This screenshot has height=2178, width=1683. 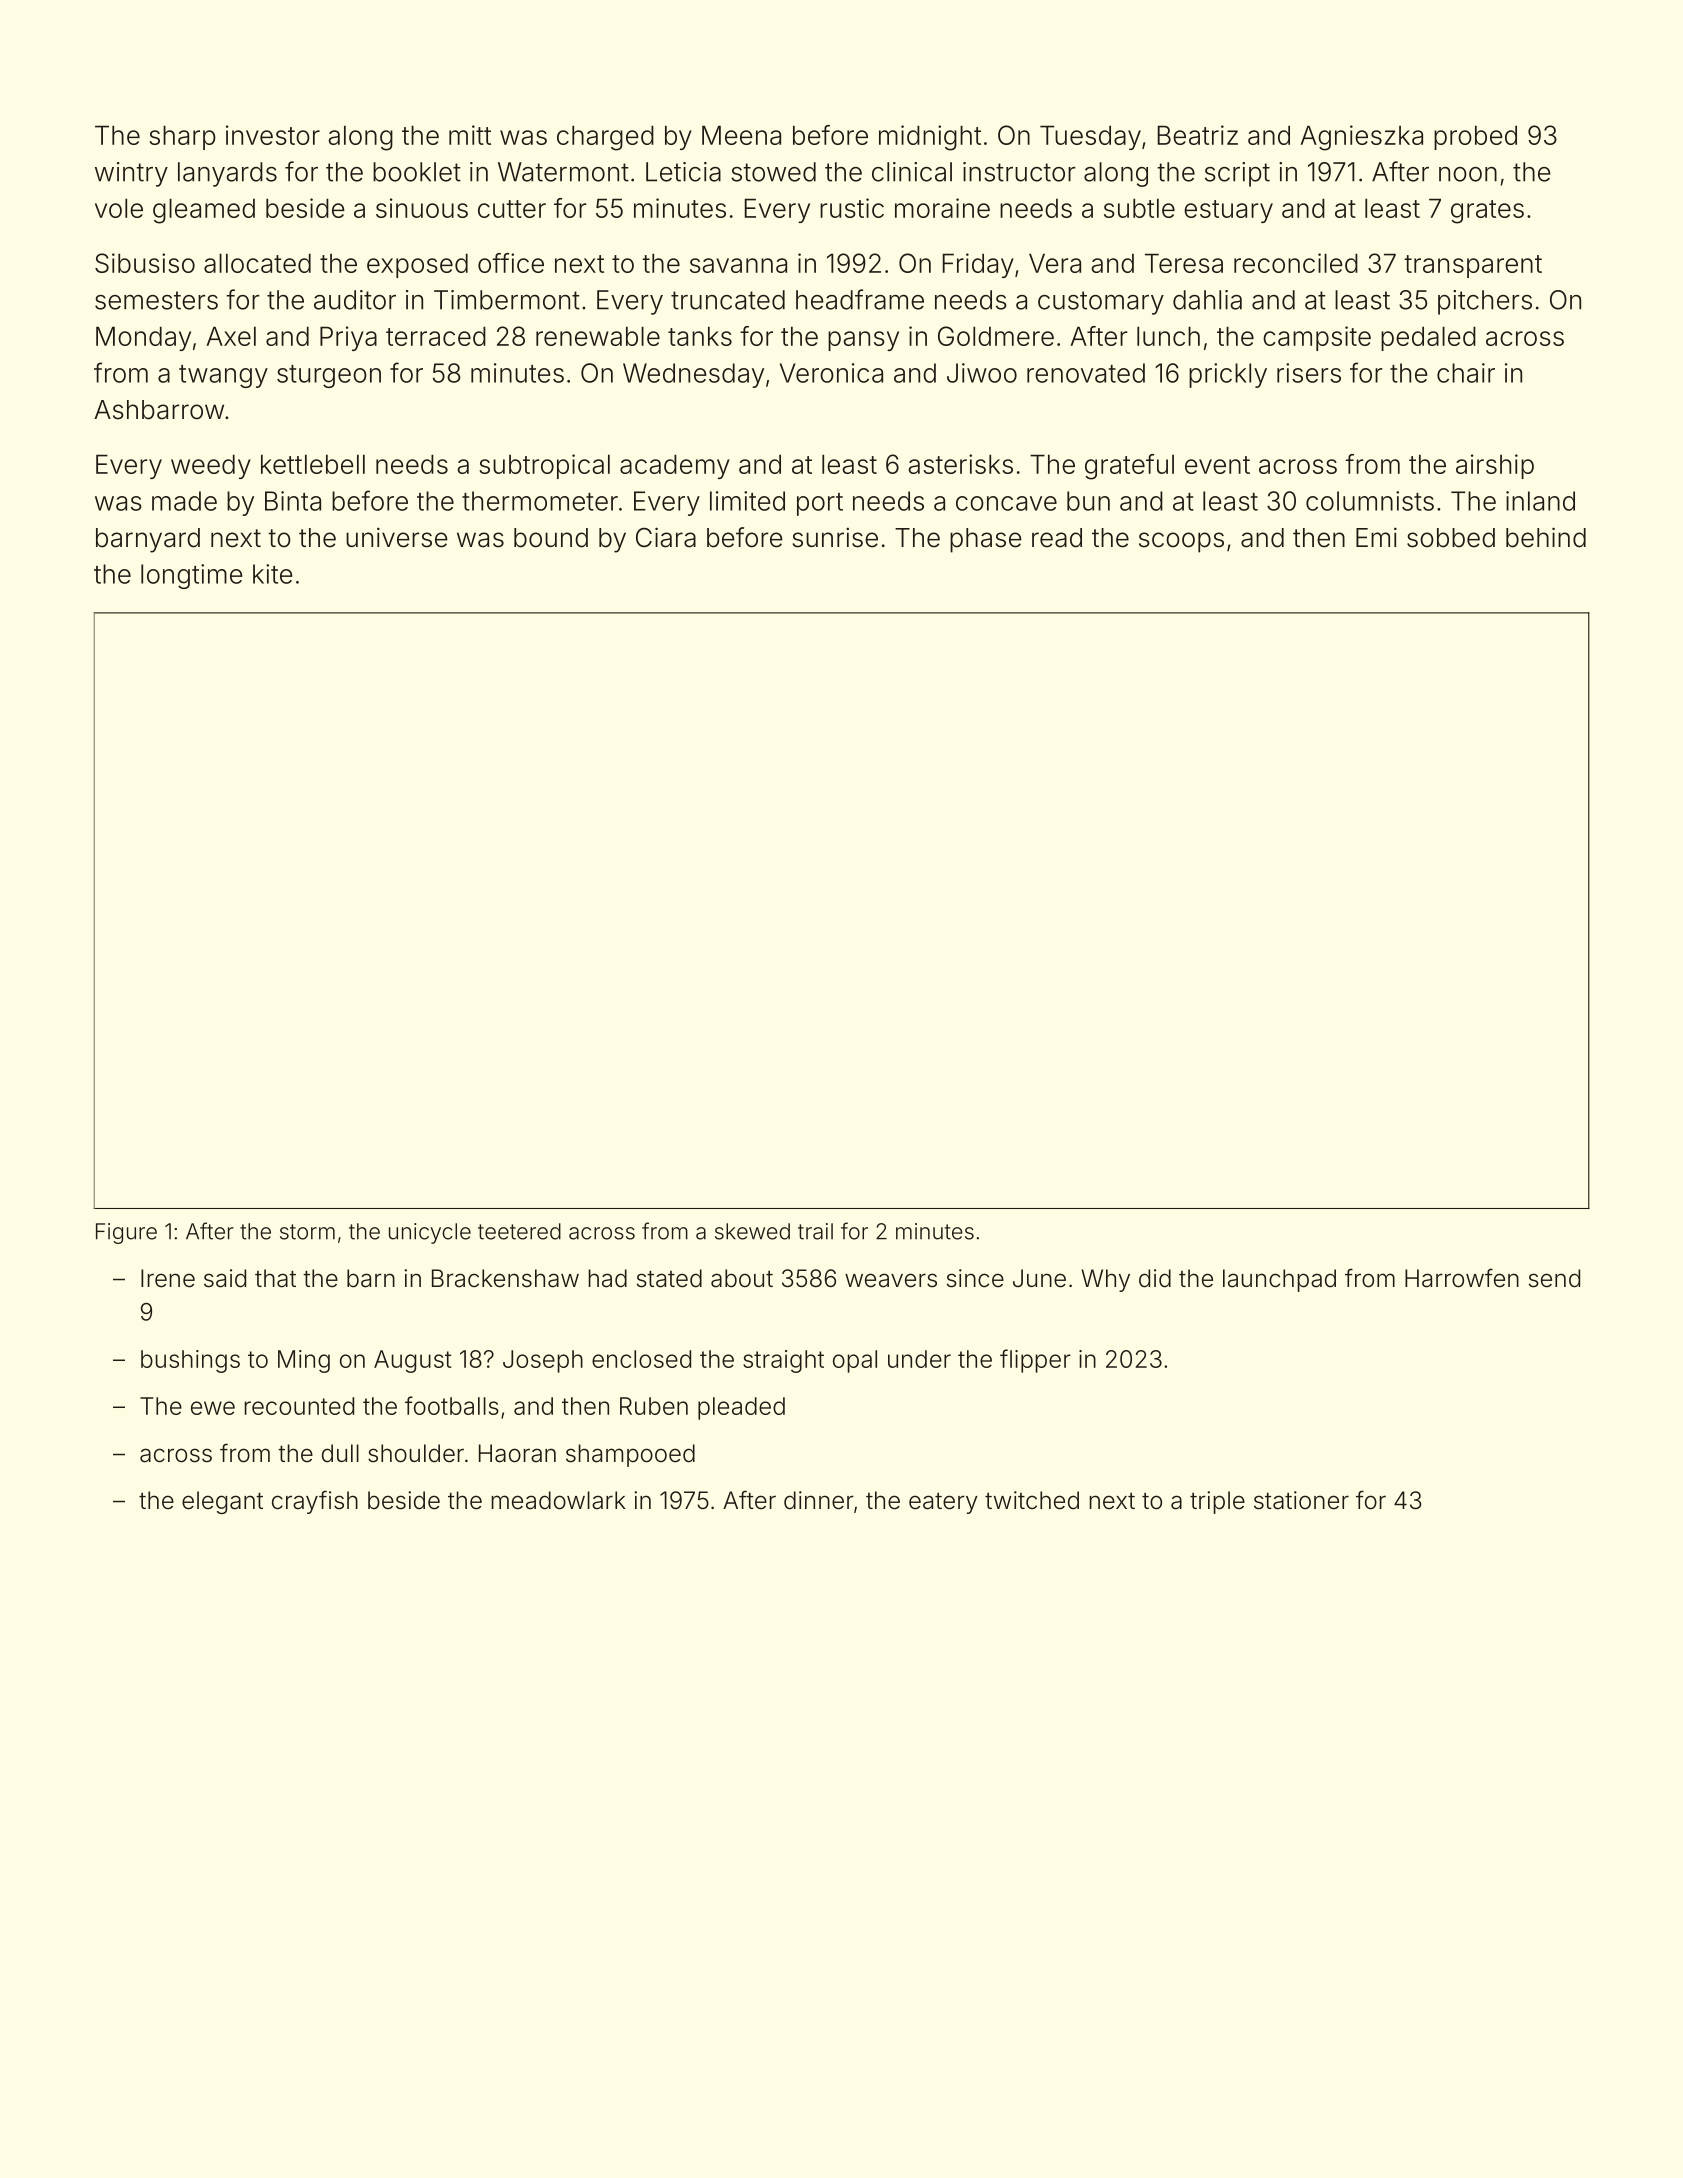 I want to click on kite, so click(x=272, y=574).
